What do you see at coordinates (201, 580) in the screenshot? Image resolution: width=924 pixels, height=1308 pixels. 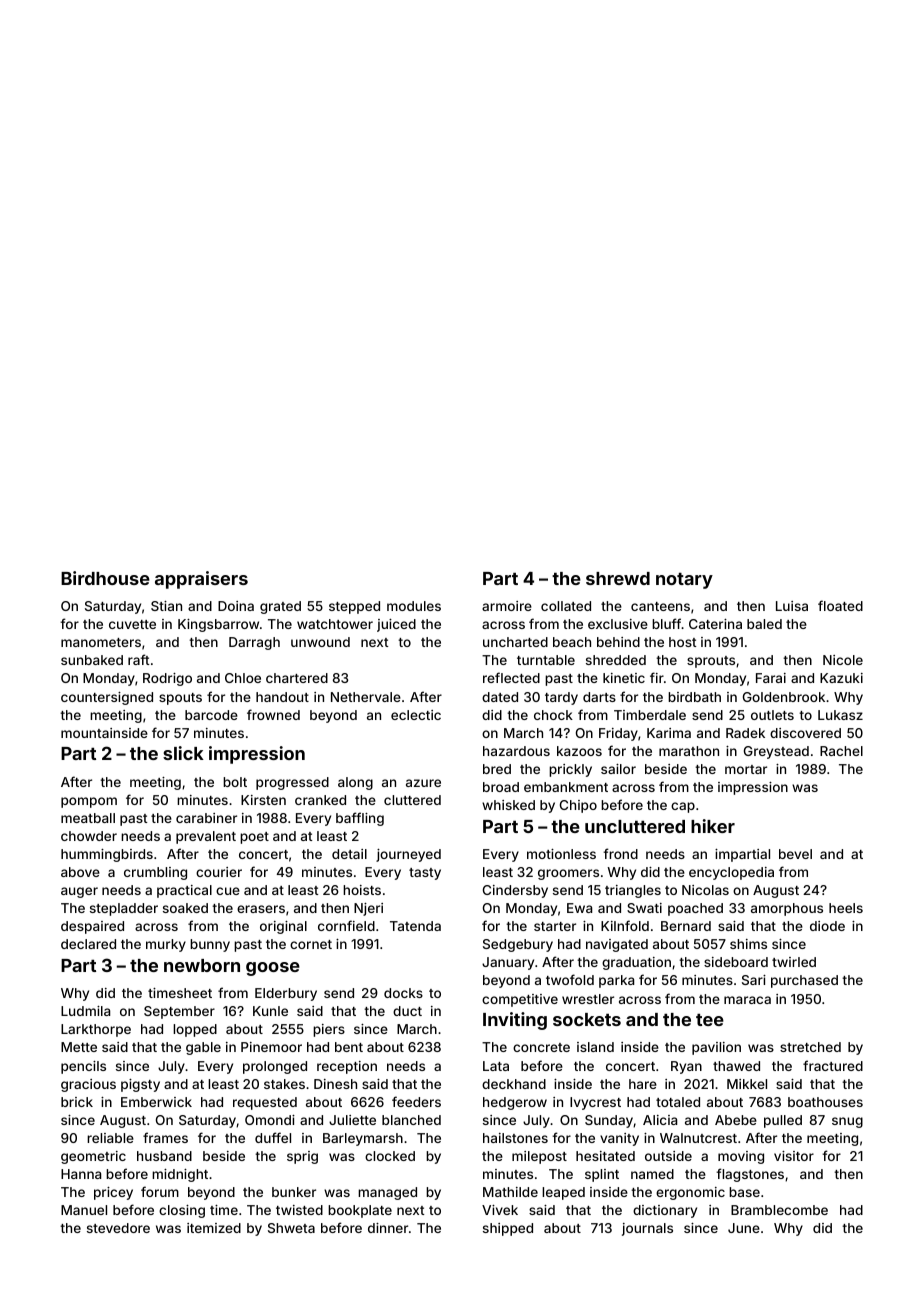 I see `appraisers` at bounding box center [201, 580].
